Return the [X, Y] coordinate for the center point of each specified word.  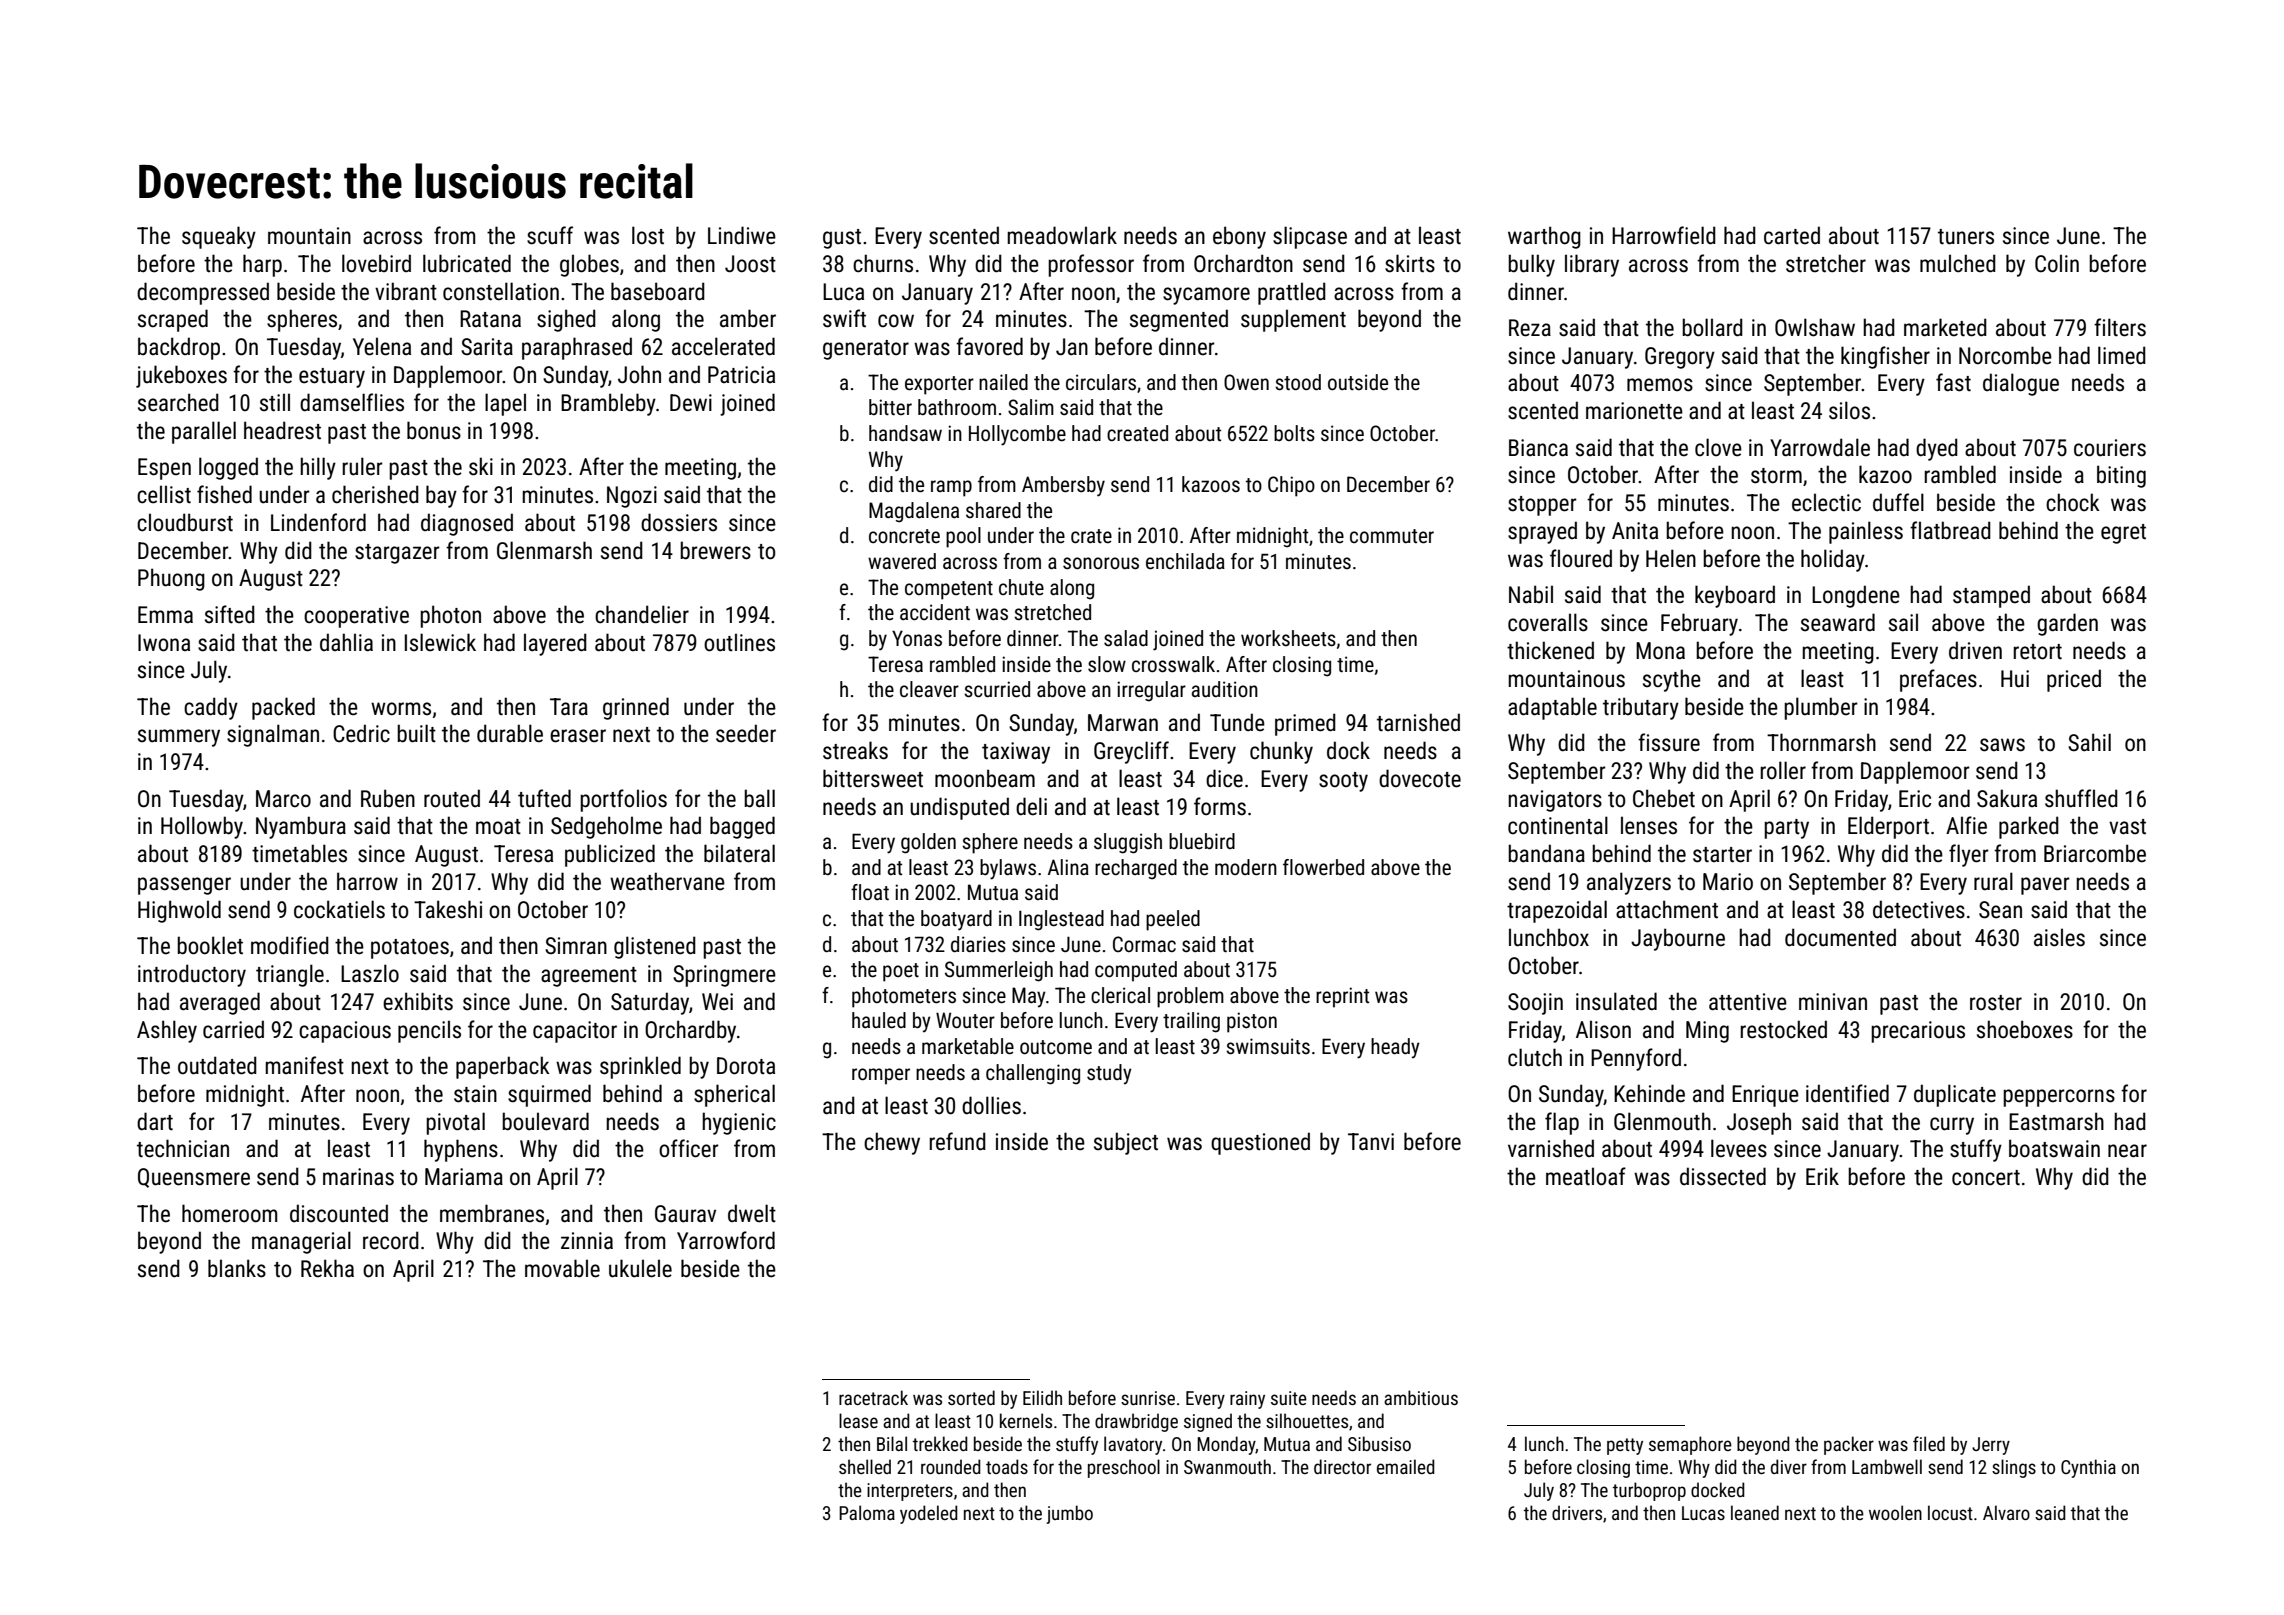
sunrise [1148, 1398]
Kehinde [1649, 1093]
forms [1220, 806]
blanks [237, 1268]
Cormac [1144, 944]
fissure [1669, 742]
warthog [1544, 237]
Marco [283, 799]
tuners [1966, 237]
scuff [550, 235]
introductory [192, 975]
